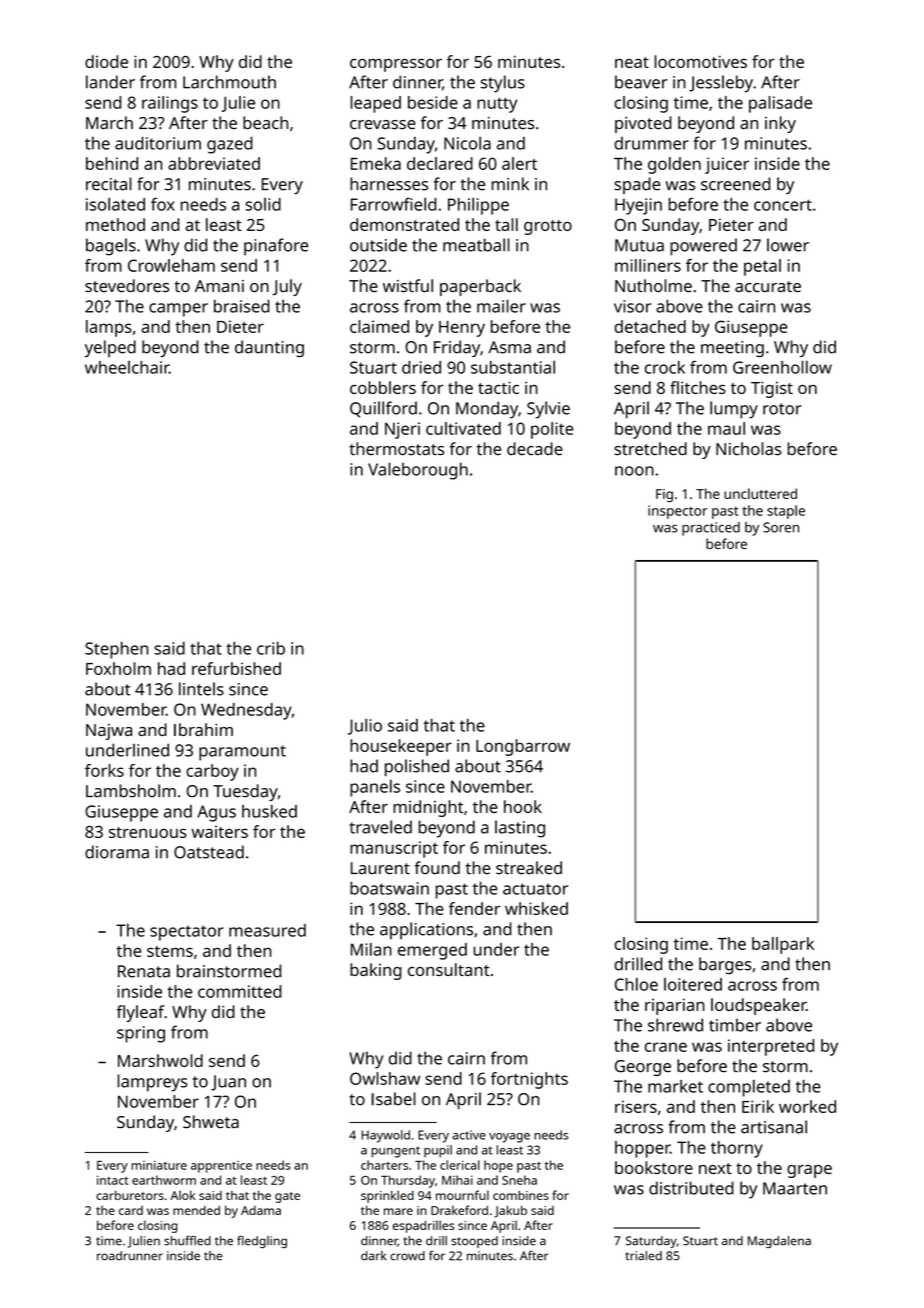  I want to click on Stephen, so click(116, 650).
